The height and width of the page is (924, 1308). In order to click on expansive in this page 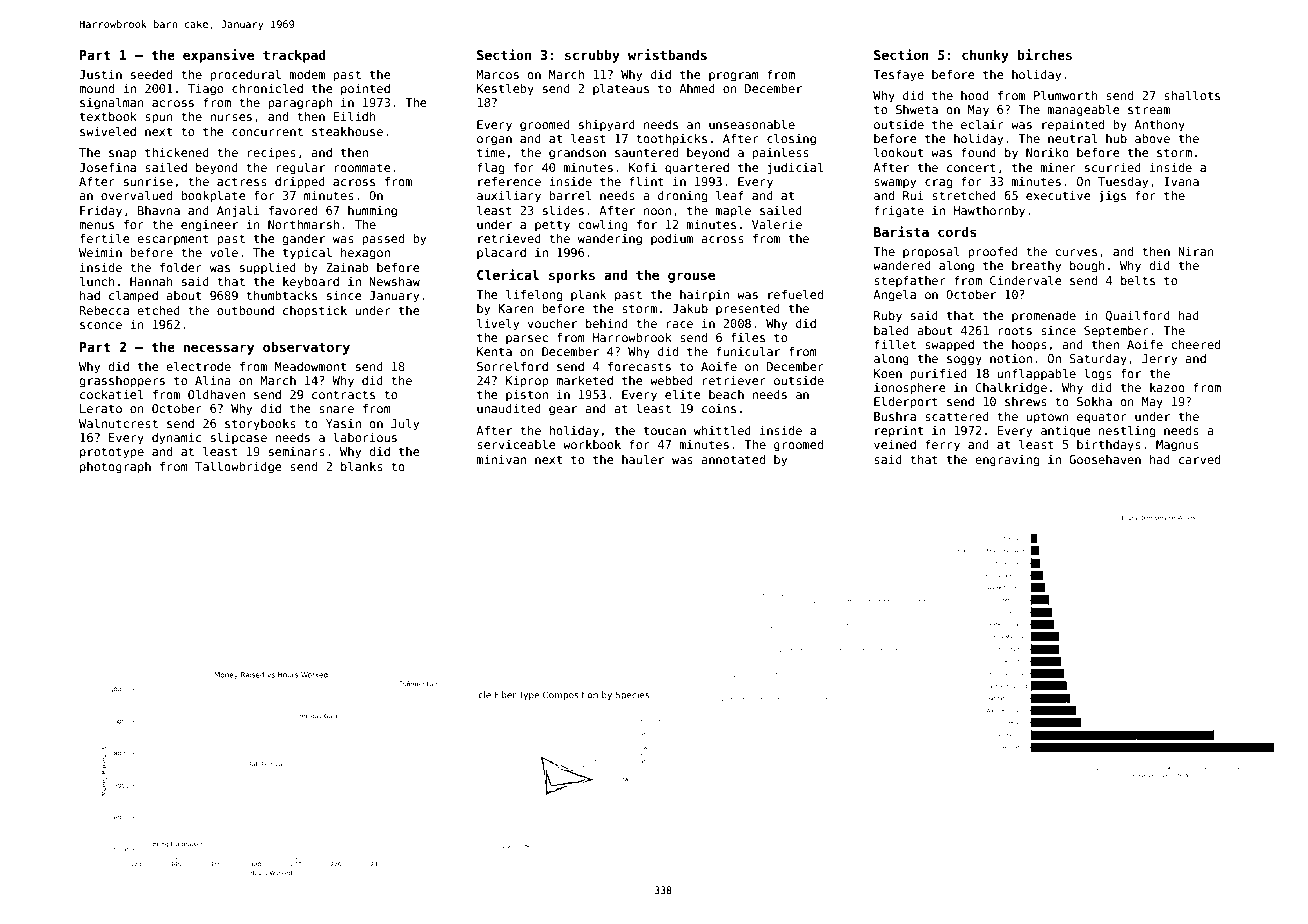, I will do `click(218, 56)`.
